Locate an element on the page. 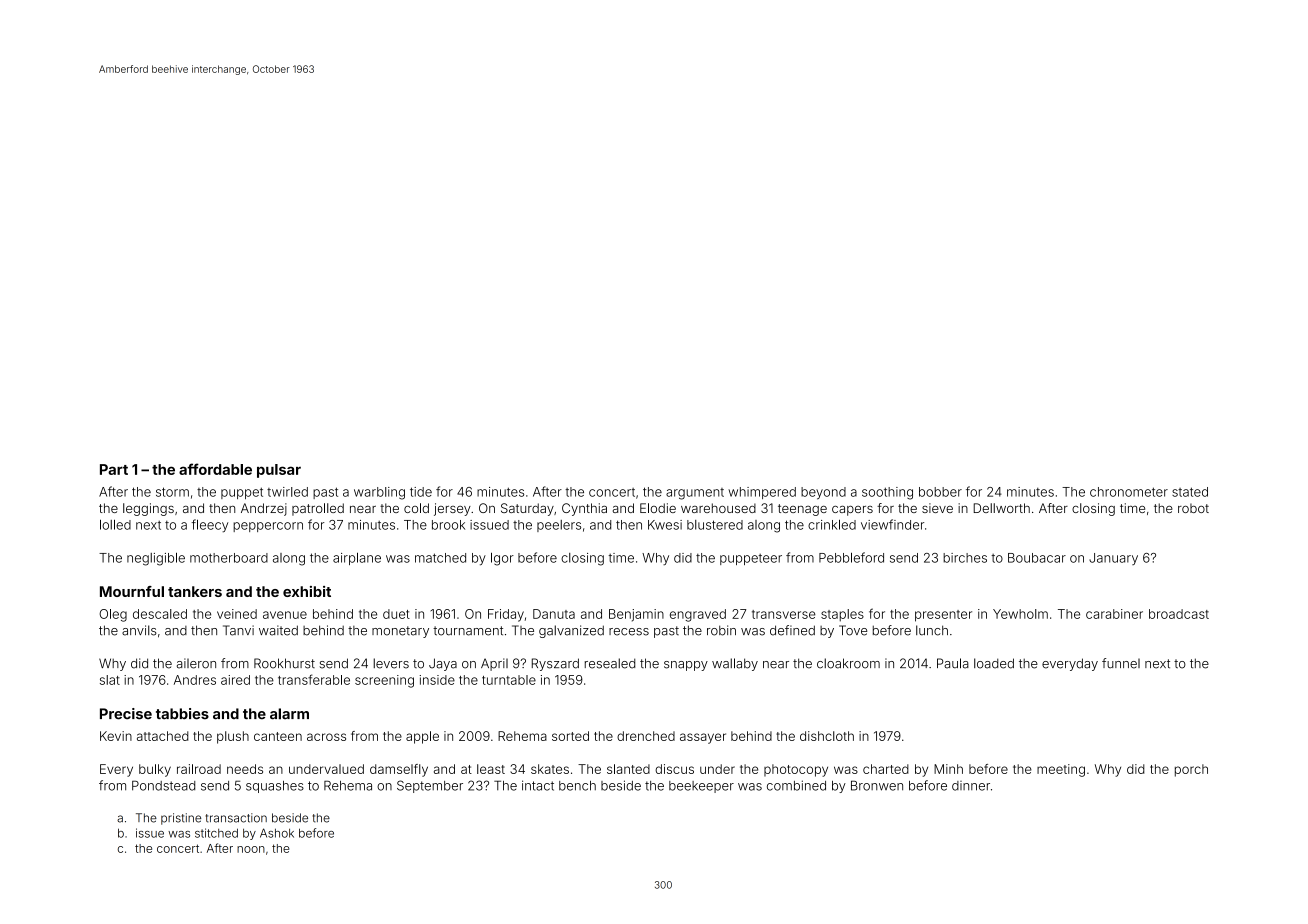 The image size is (1308, 924). staples is located at coordinates (842, 615).
